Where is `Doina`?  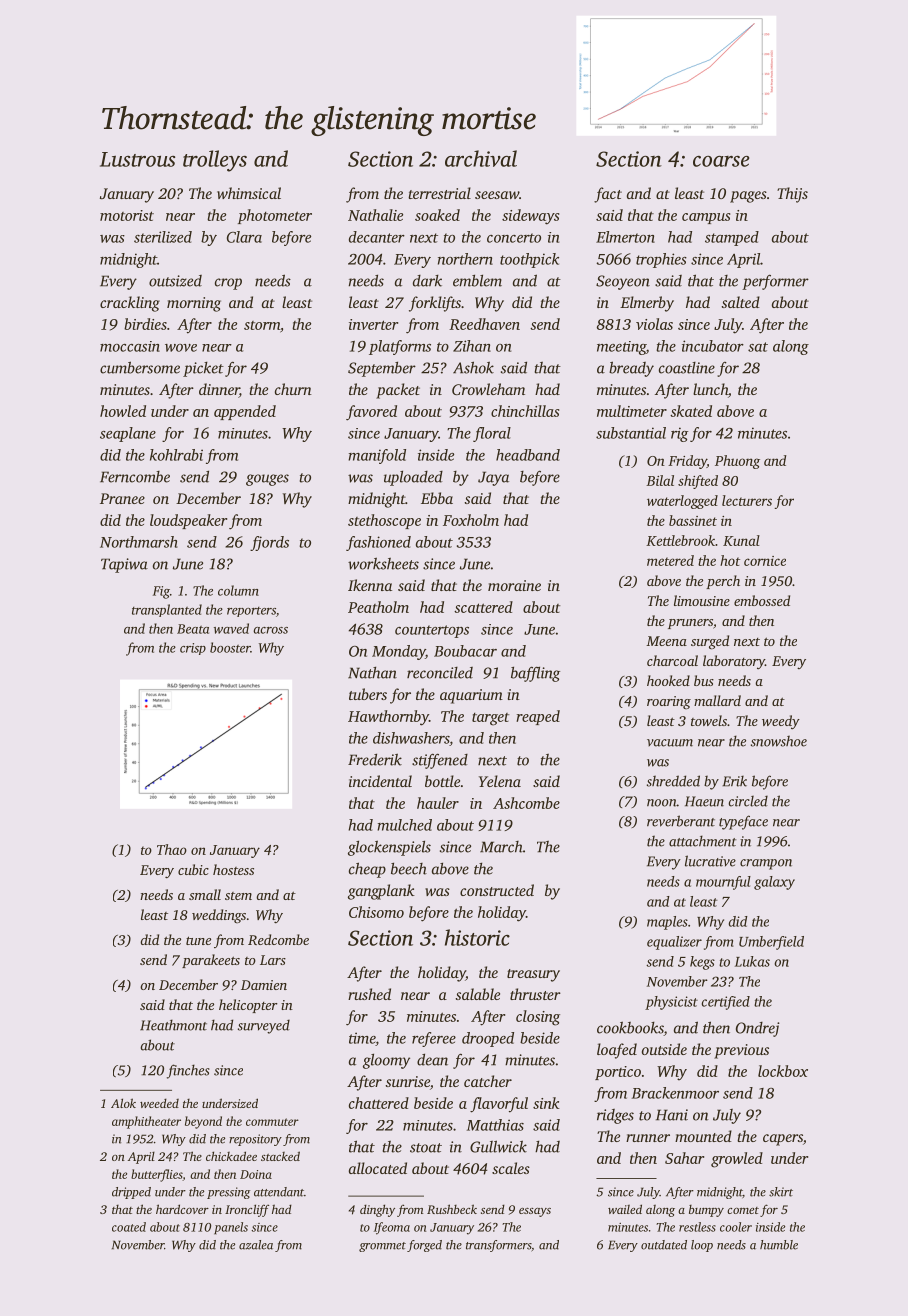 Doina is located at coordinates (256, 1174).
